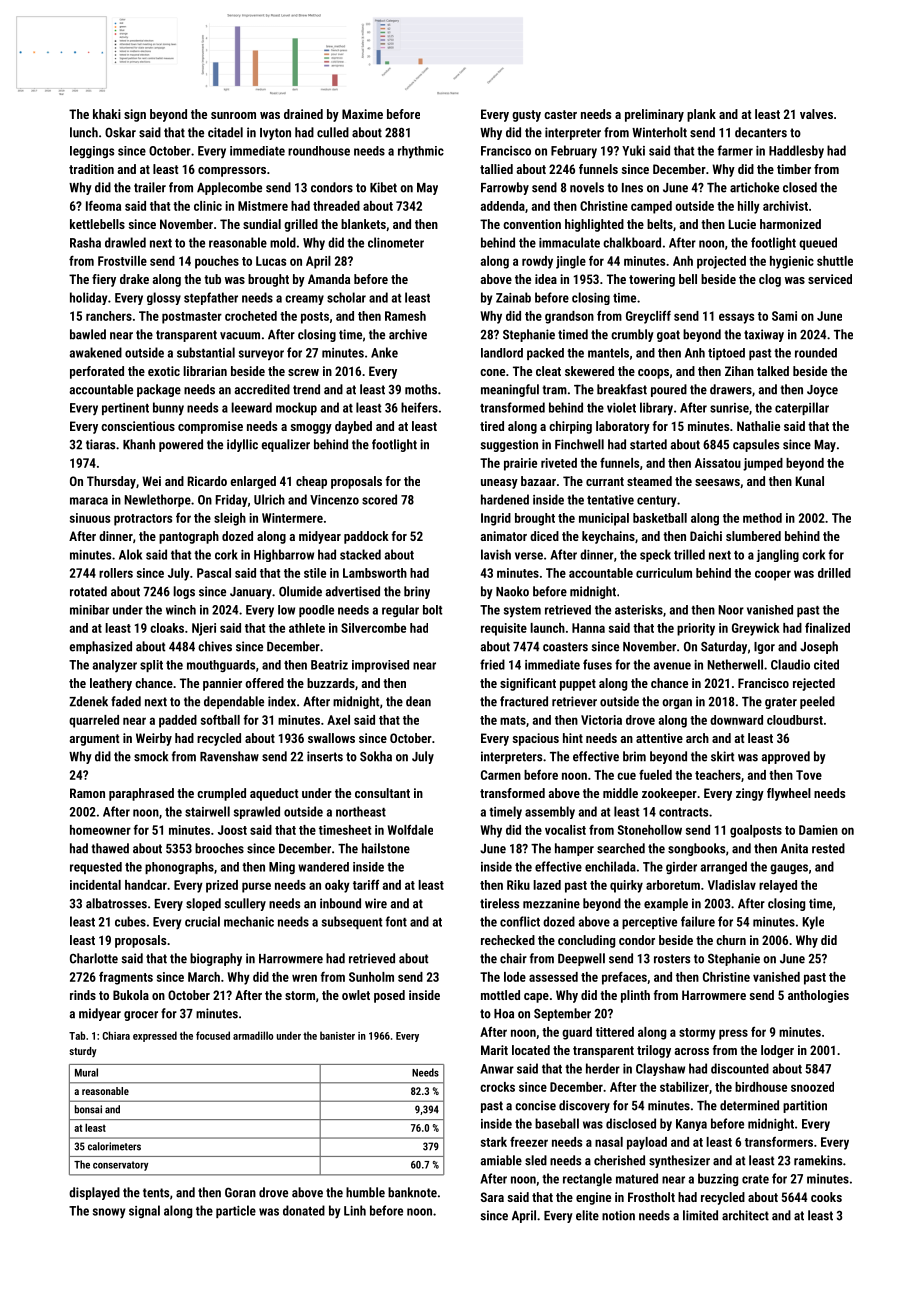 This screenshot has width=924, height=1308. I want to click on armadillo, so click(253, 1035).
